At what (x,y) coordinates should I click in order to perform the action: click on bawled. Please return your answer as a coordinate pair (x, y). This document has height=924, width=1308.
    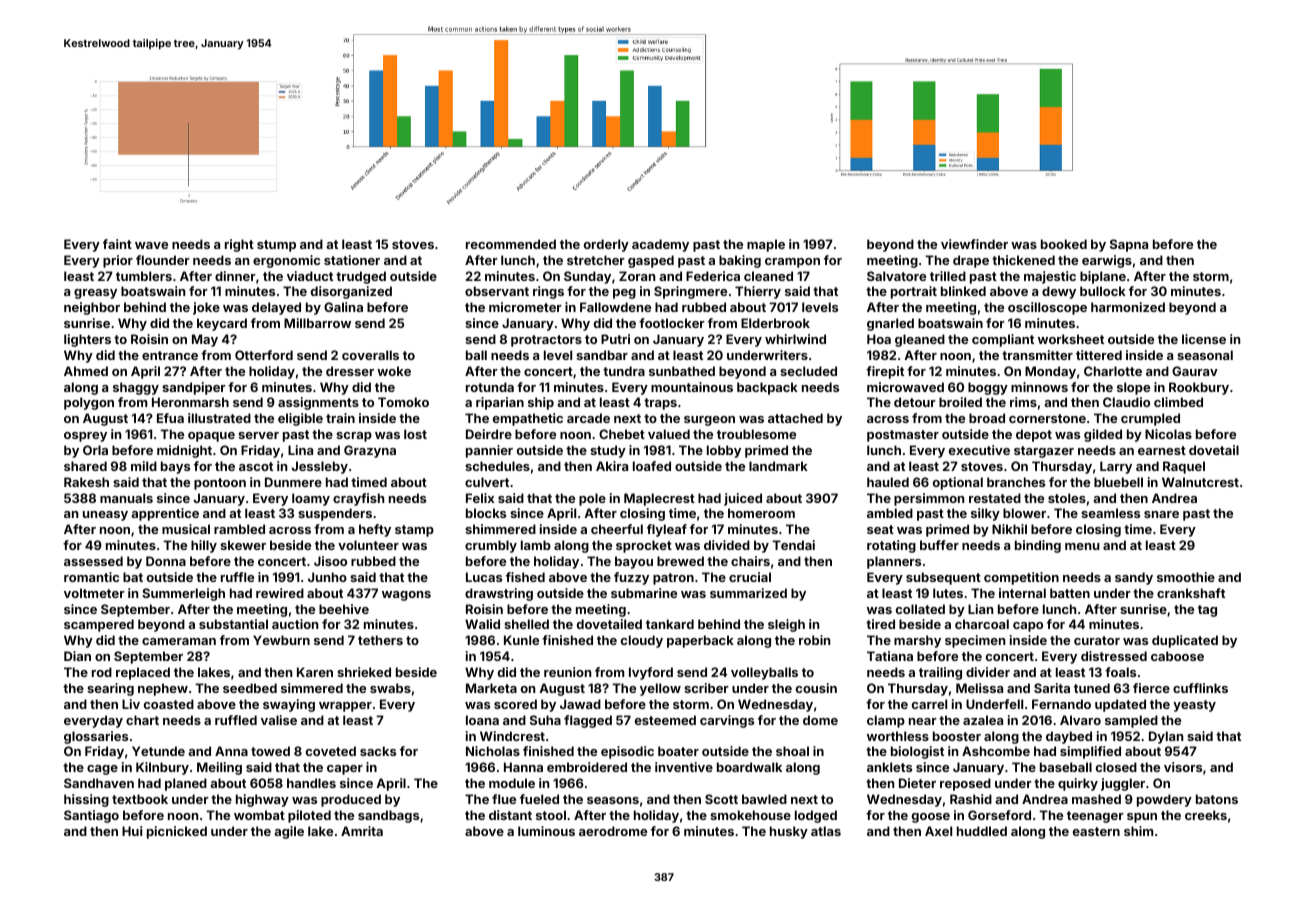
    Looking at the image, I should click on (764, 799).
